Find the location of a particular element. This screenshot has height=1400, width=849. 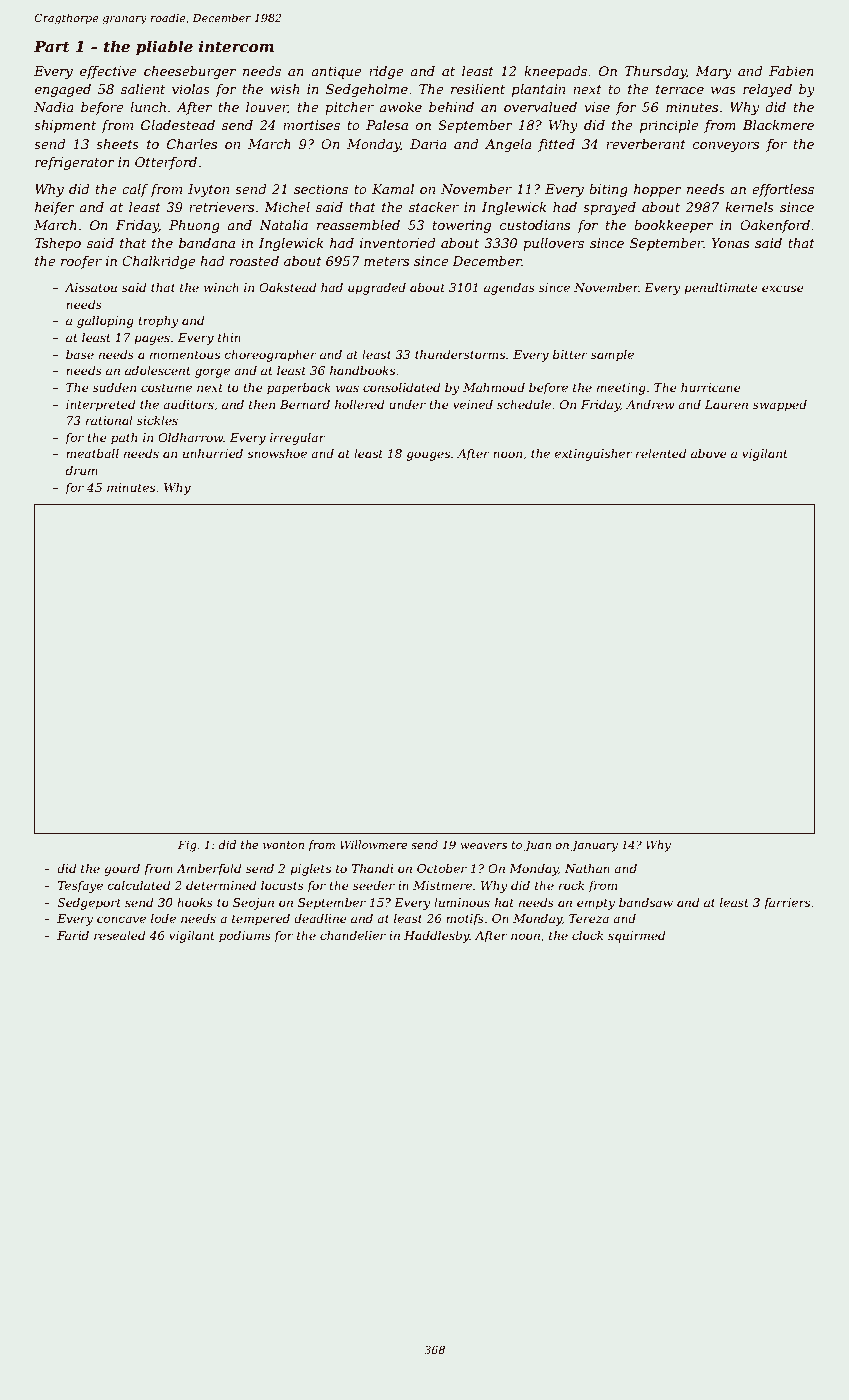

reverberant is located at coordinates (646, 144).
